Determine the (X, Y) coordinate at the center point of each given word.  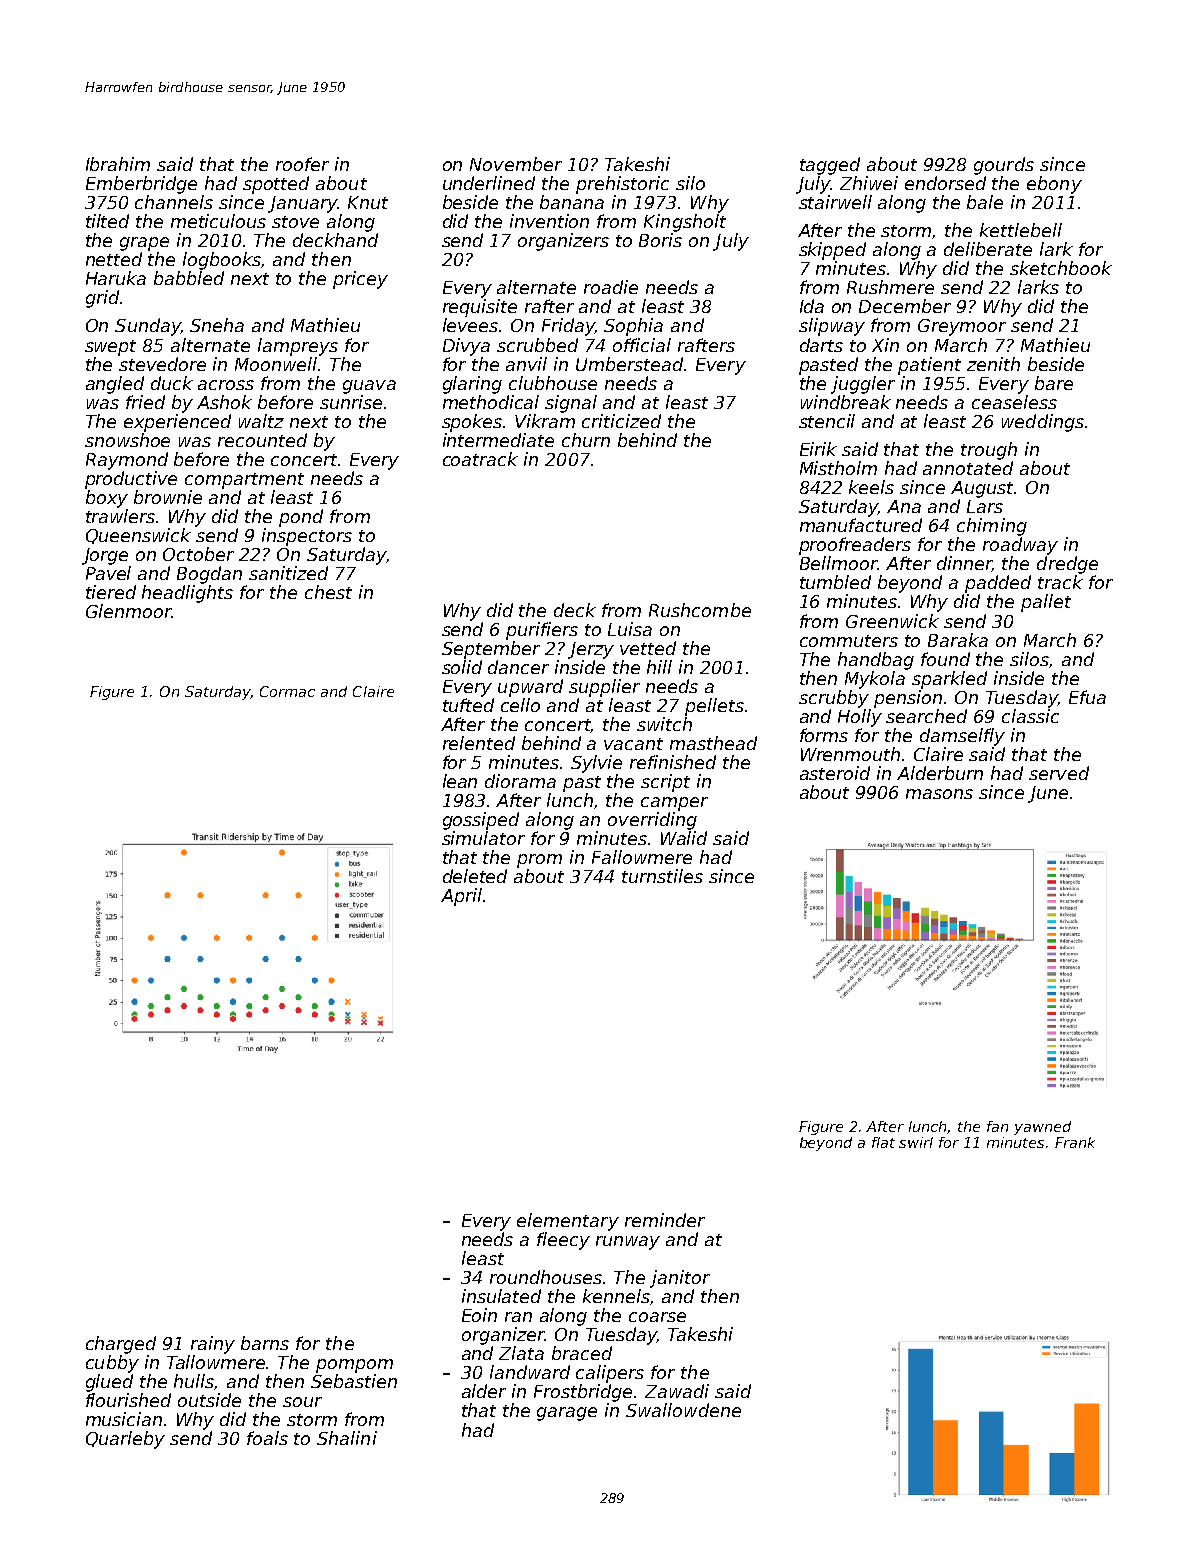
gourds (1004, 166)
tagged (830, 166)
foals (267, 1438)
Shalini (347, 1438)
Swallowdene (683, 1410)
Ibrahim (118, 164)
